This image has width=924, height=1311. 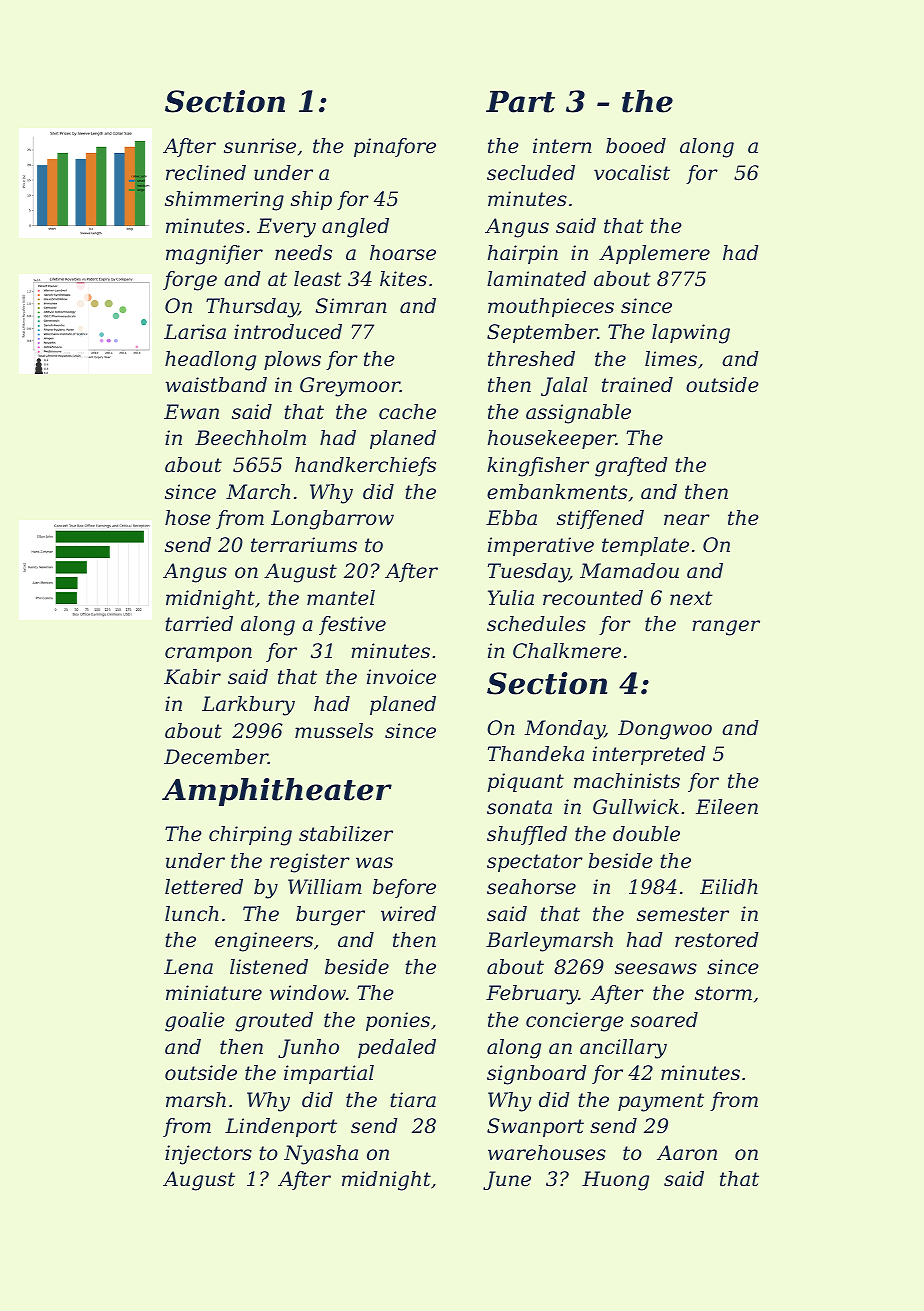 I want to click on reclined, so click(x=206, y=173).
